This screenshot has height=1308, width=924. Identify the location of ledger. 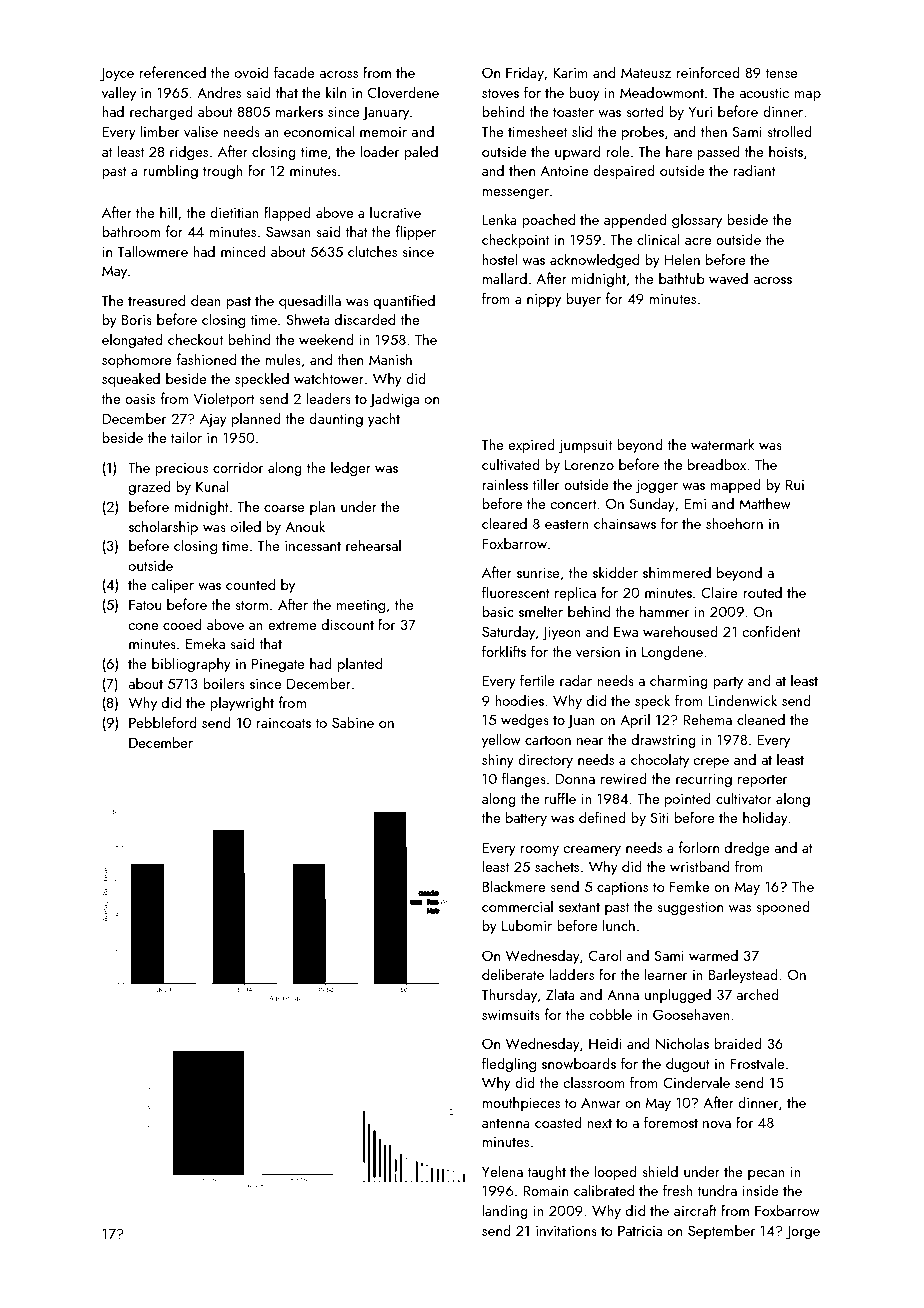
(351, 468).
